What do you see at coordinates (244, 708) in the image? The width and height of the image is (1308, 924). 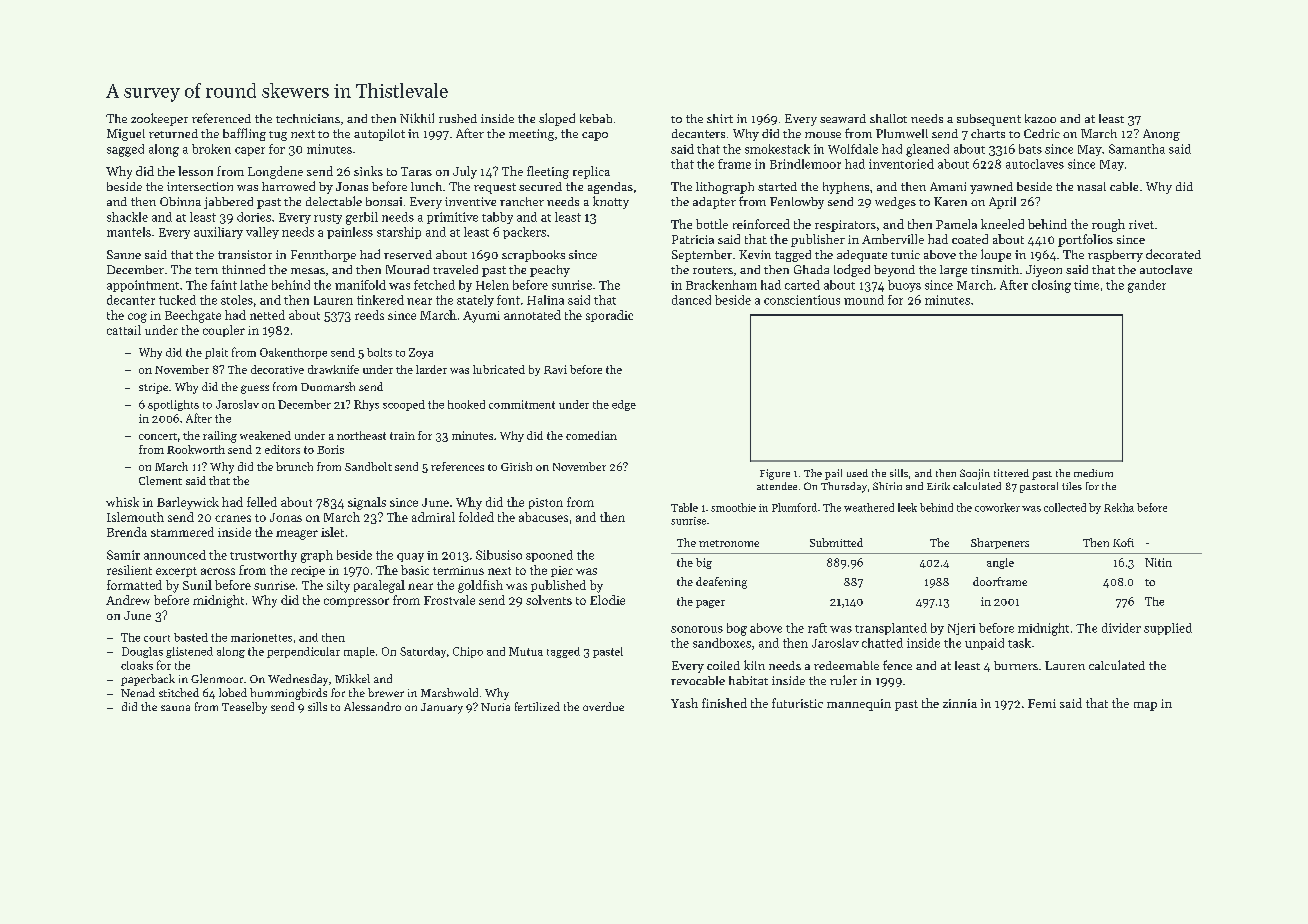 I see `Teaselby` at bounding box center [244, 708].
